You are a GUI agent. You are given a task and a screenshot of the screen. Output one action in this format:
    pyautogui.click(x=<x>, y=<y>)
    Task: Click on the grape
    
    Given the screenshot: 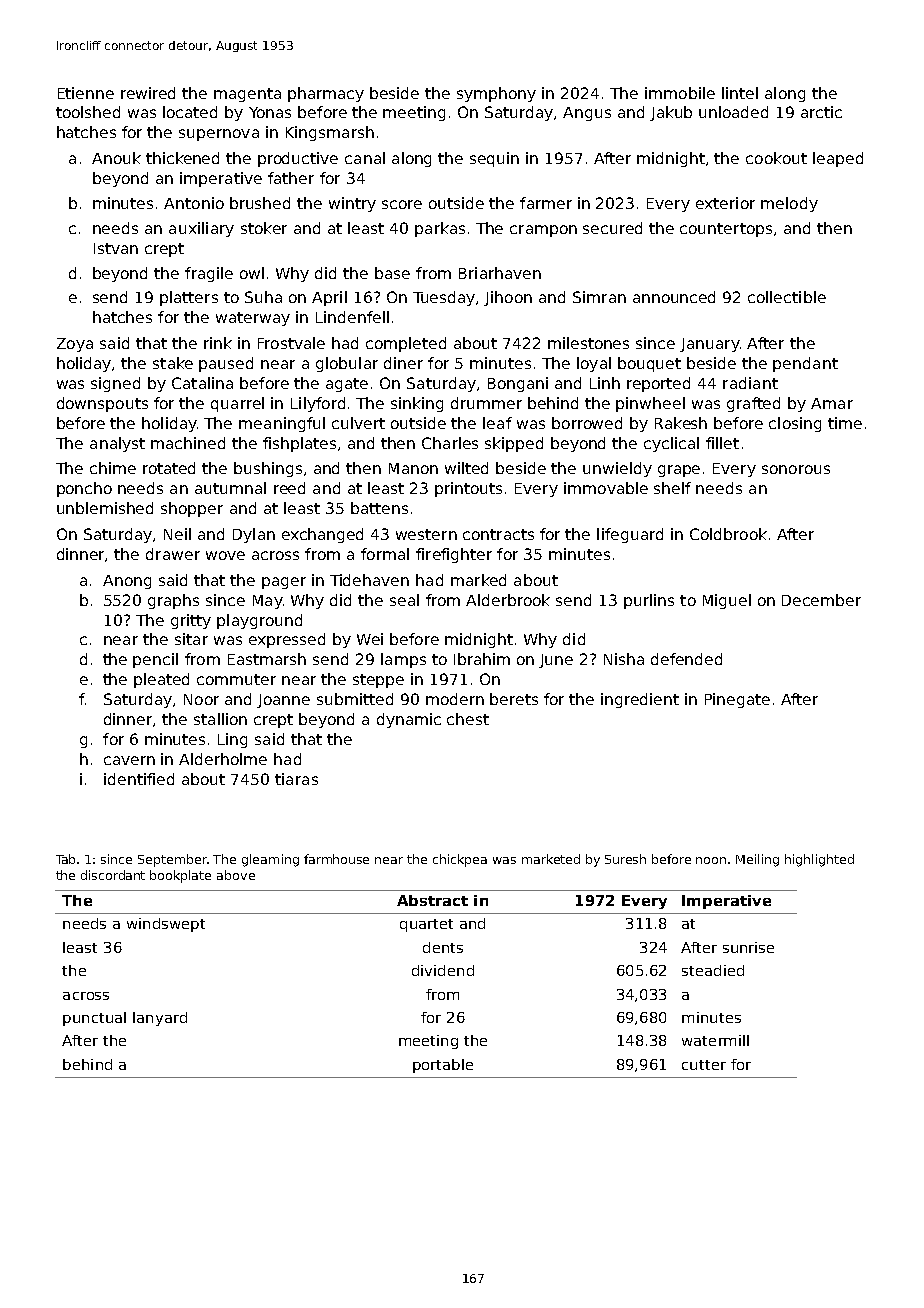 What is the action you would take?
    pyautogui.click(x=679, y=471)
